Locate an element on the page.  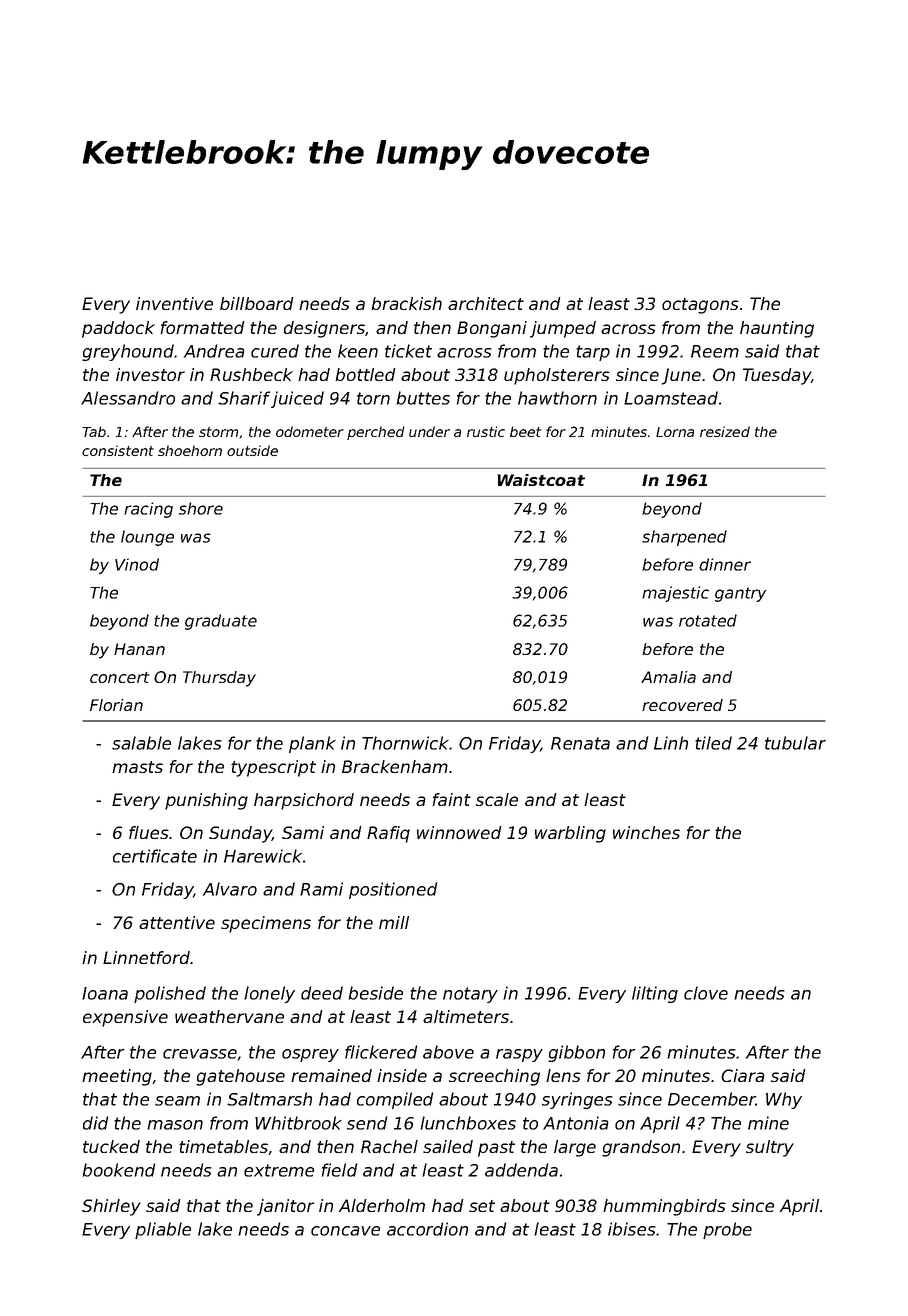
beet is located at coordinates (525, 431).
